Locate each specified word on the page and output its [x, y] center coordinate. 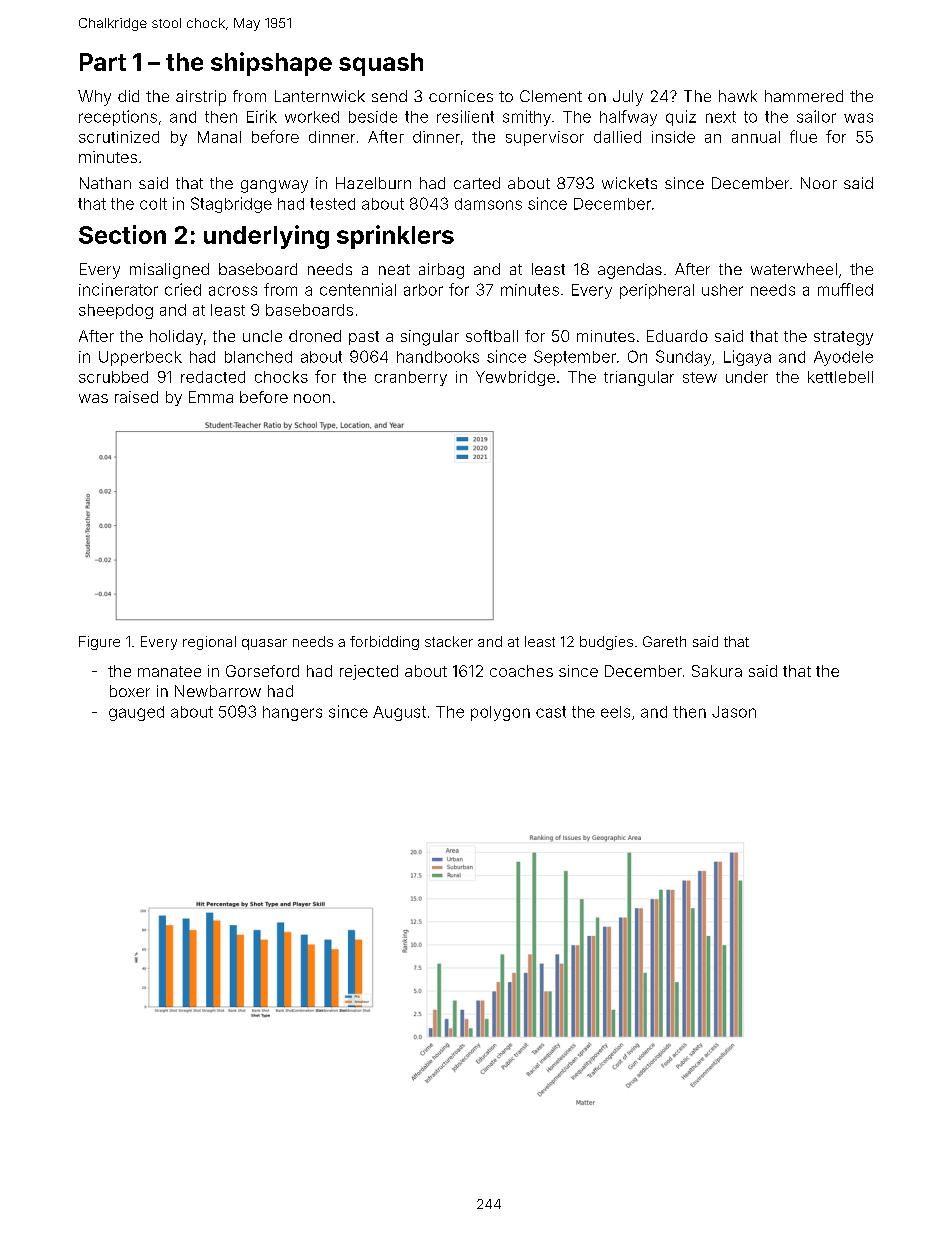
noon [312, 398]
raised [136, 397]
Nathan [105, 183]
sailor [816, 116]
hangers [292, 713]
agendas [630, 271]
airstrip [201, 98]
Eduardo [677, 336]
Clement [551, 96]
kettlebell [840, 377]
